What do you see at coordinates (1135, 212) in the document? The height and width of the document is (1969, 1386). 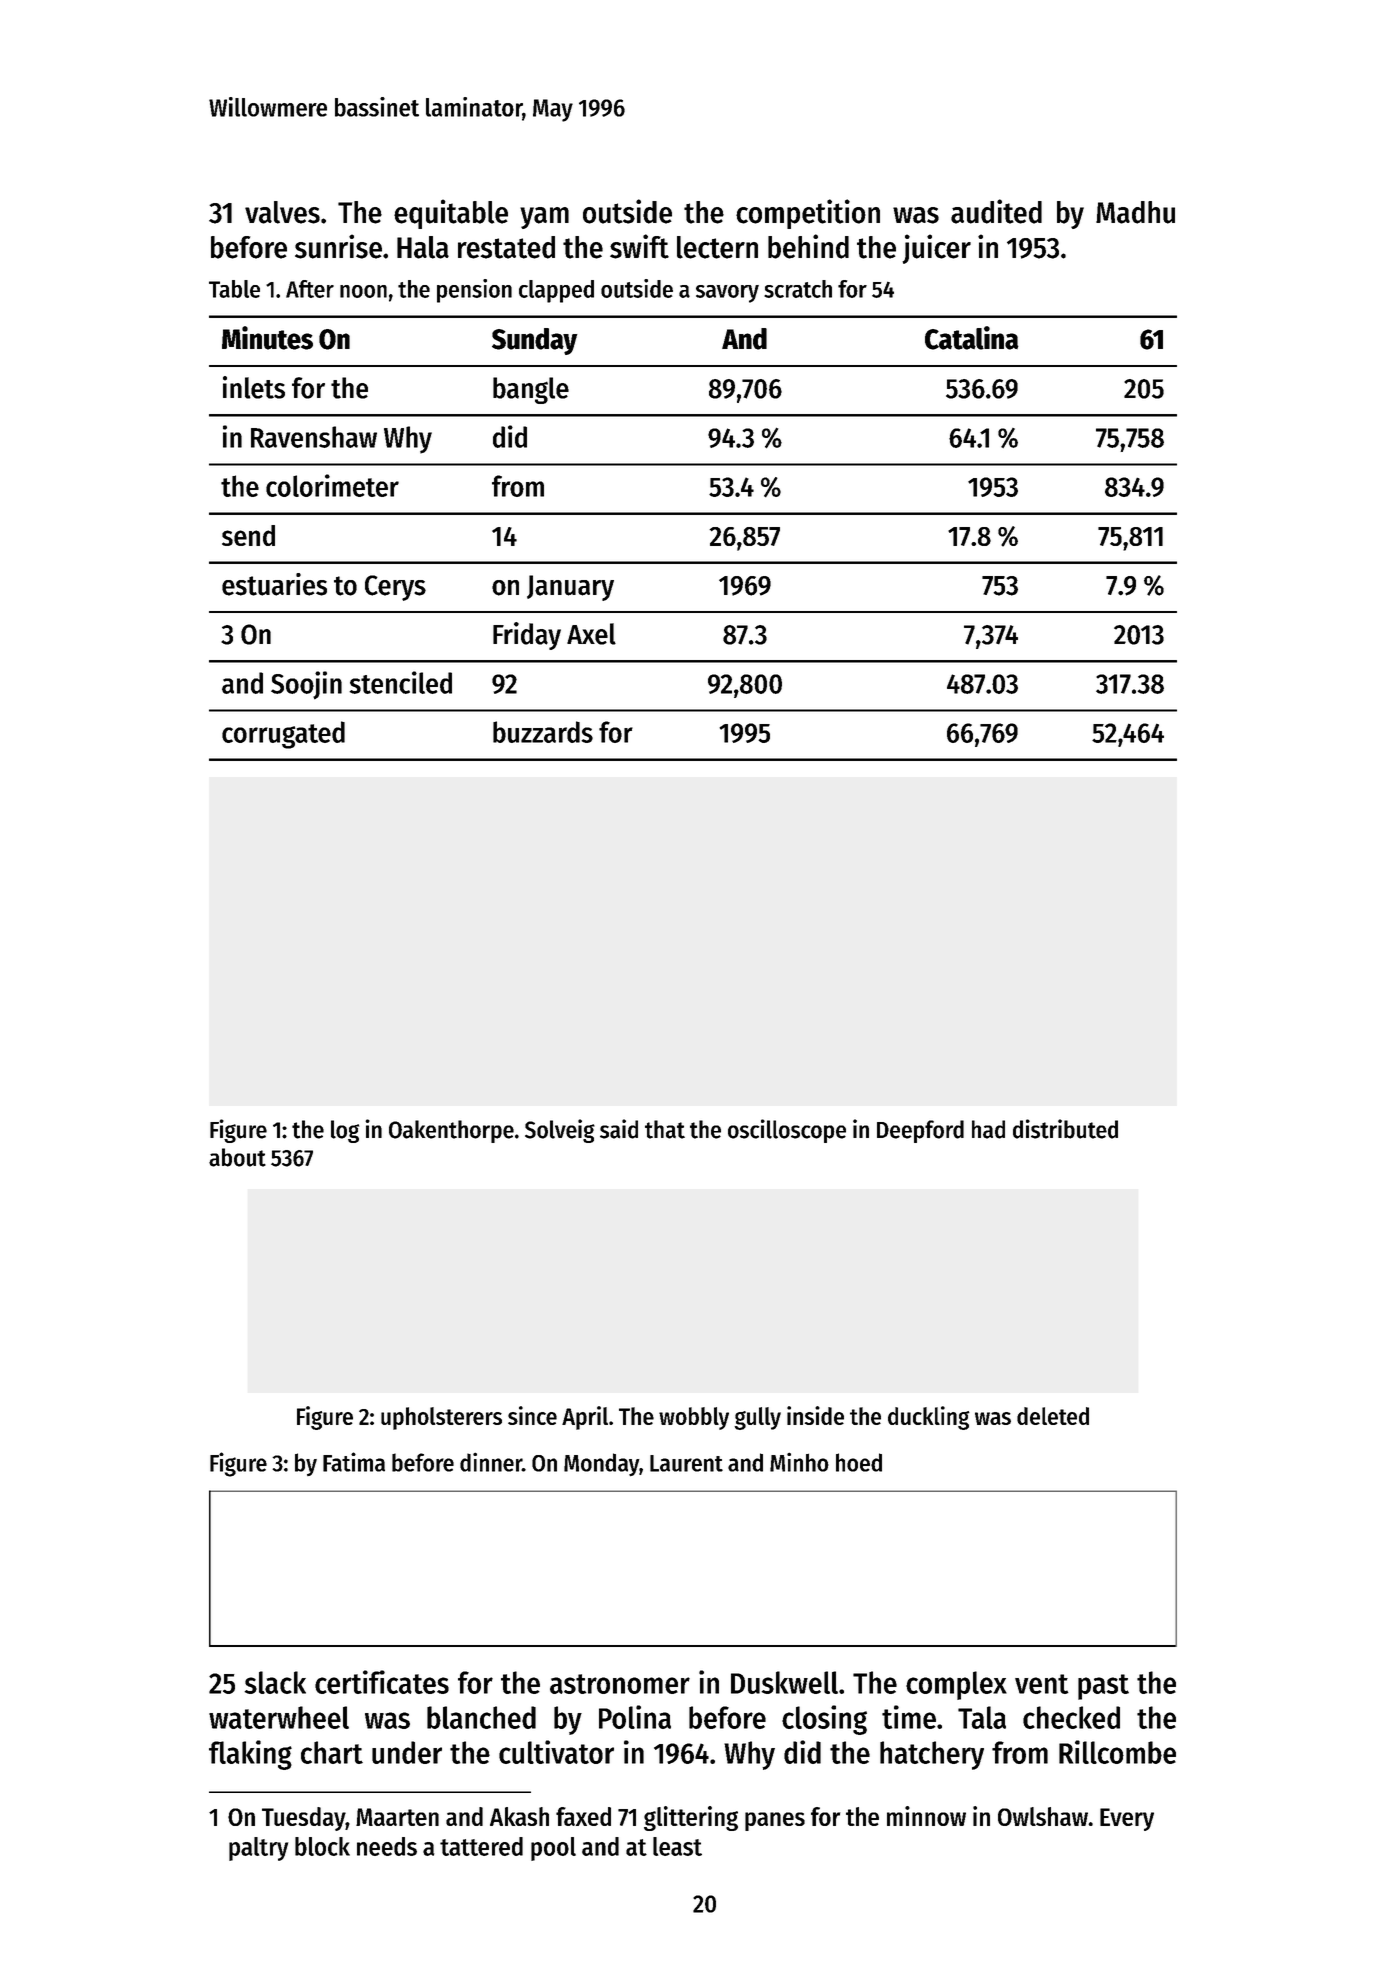 I see `Madhu` at bounding box center [1135, 212].
